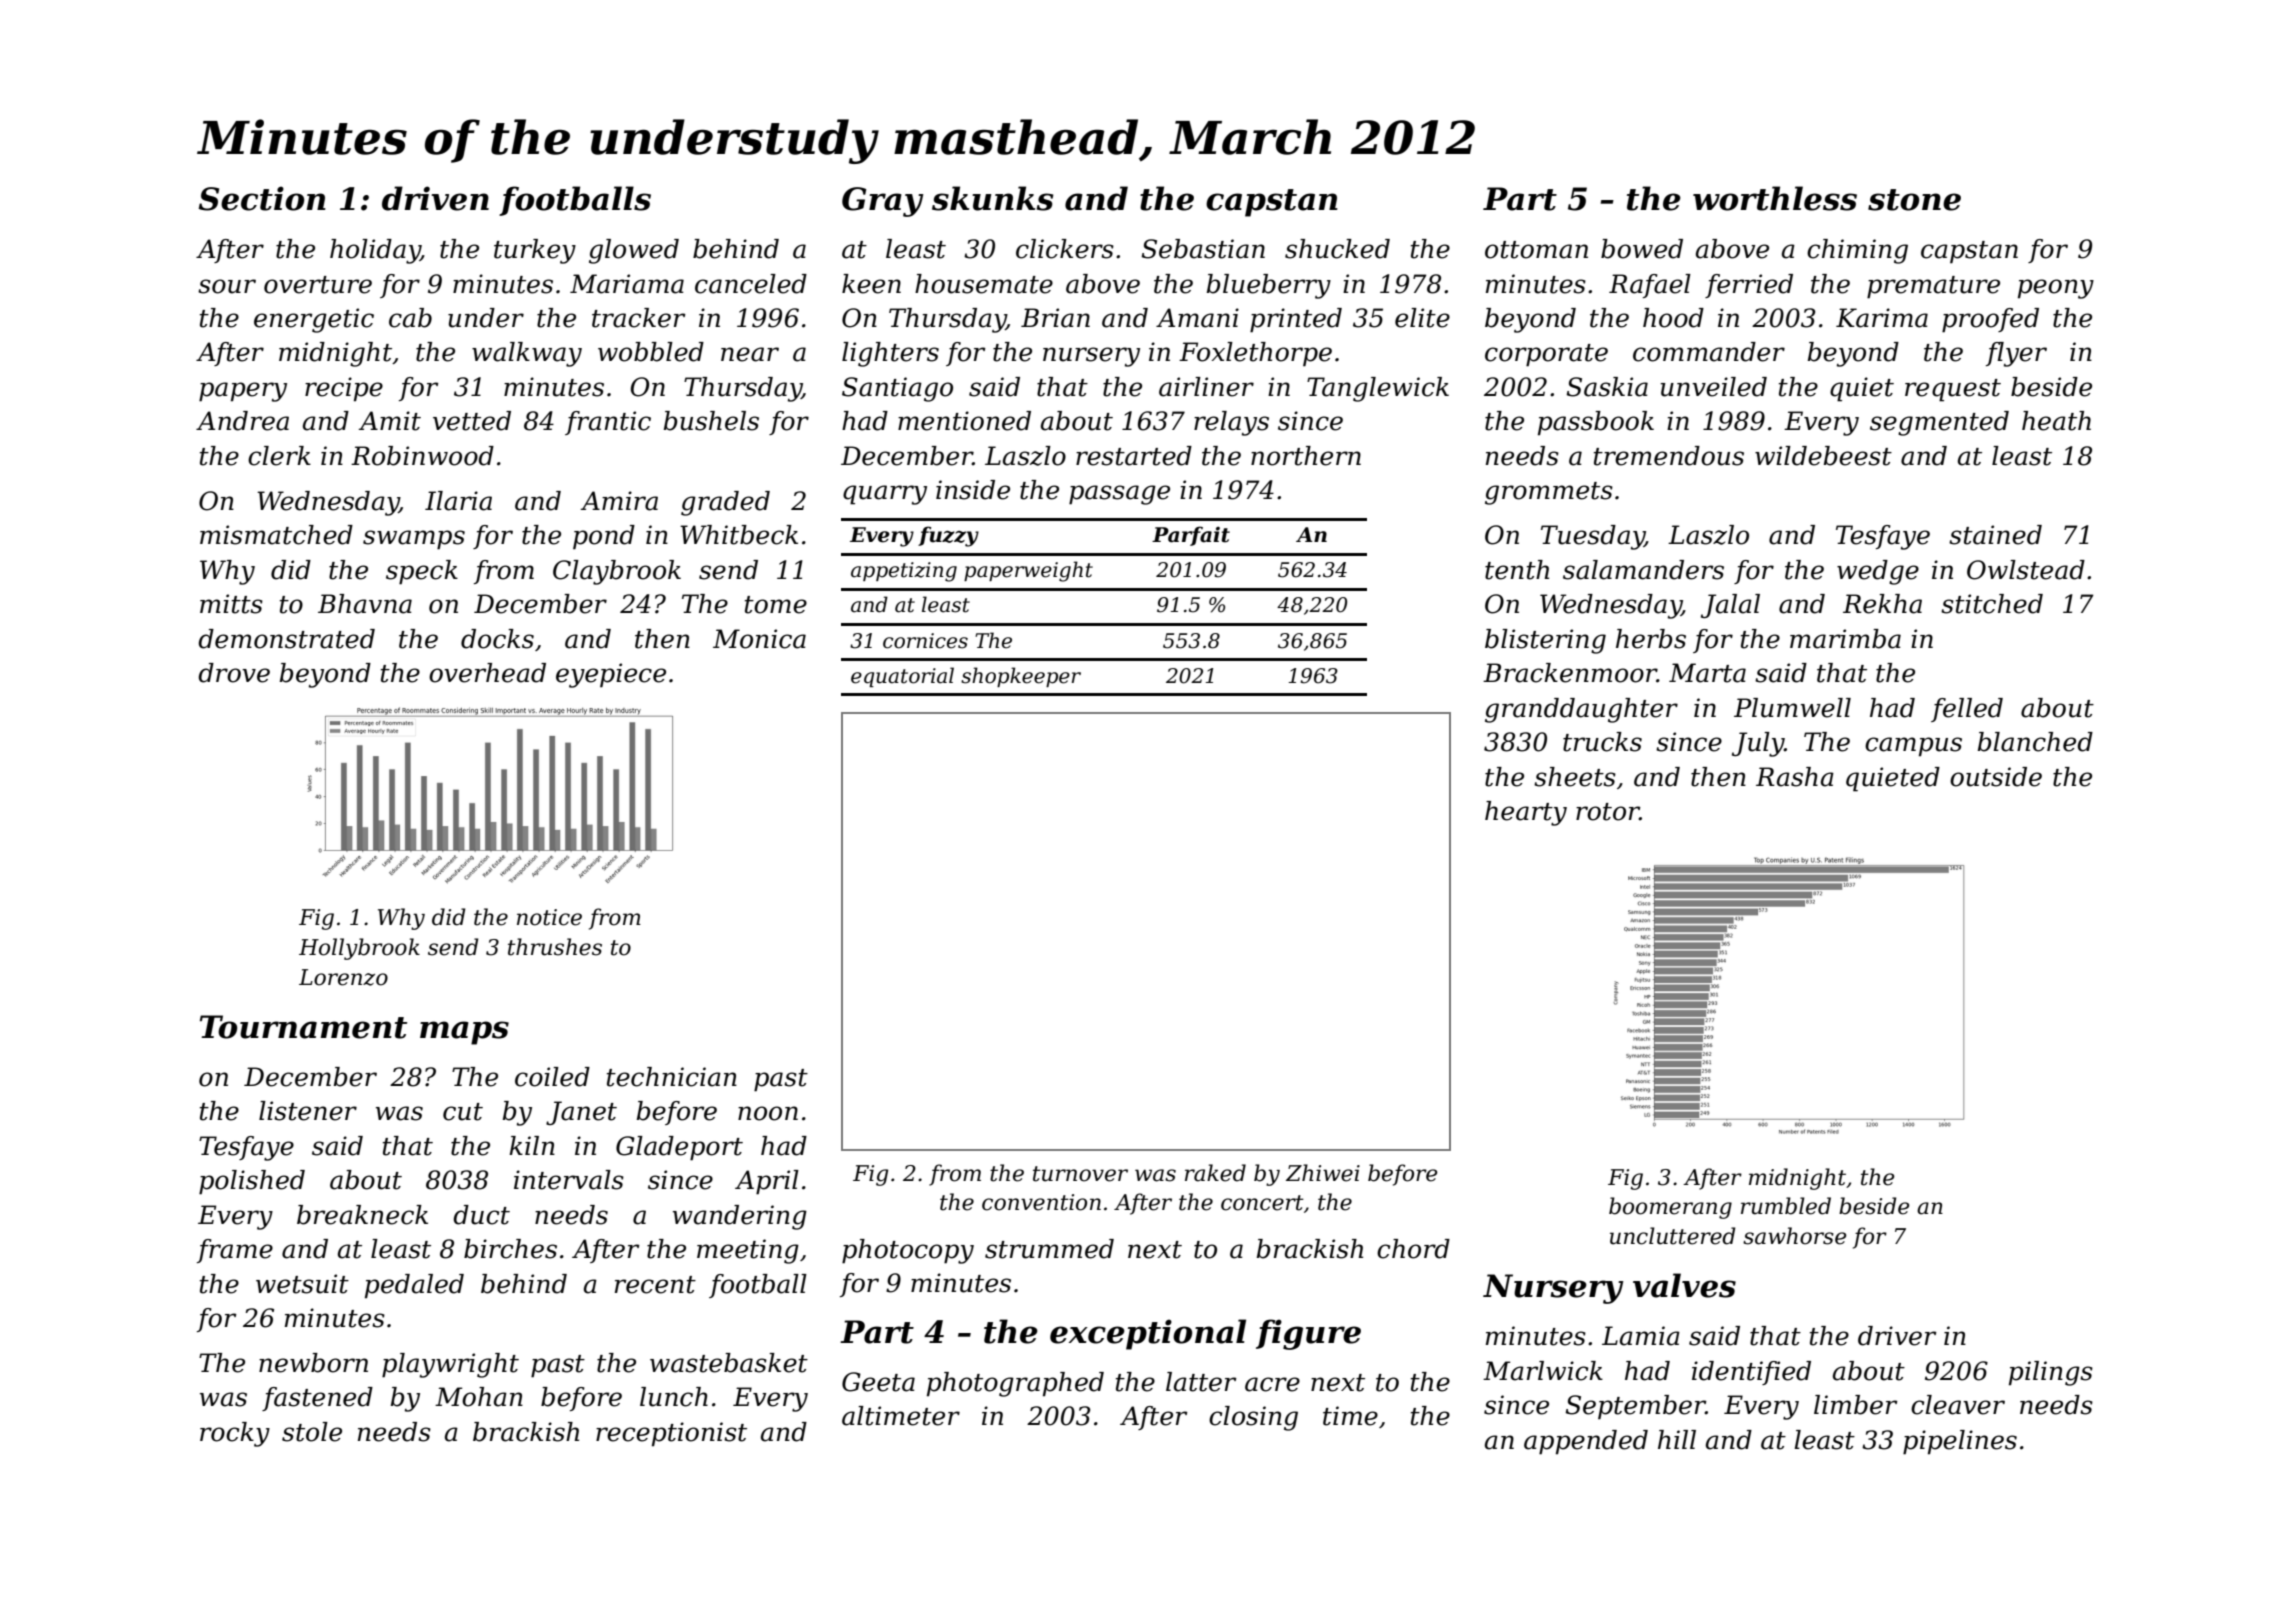  I want to click on mitts, so click(231, 604).
